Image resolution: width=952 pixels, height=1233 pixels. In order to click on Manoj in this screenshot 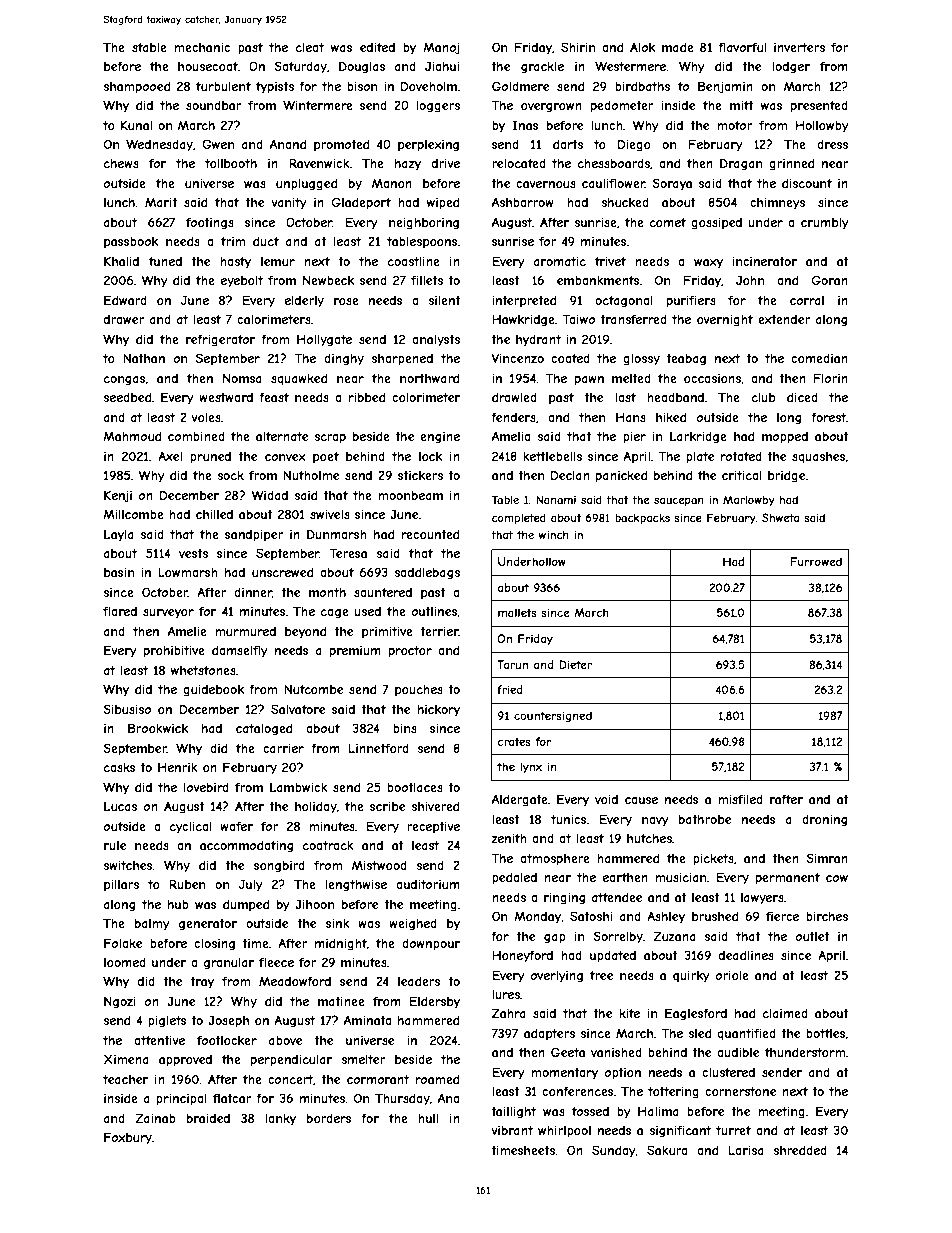, I will do `click(441, 48)`.
